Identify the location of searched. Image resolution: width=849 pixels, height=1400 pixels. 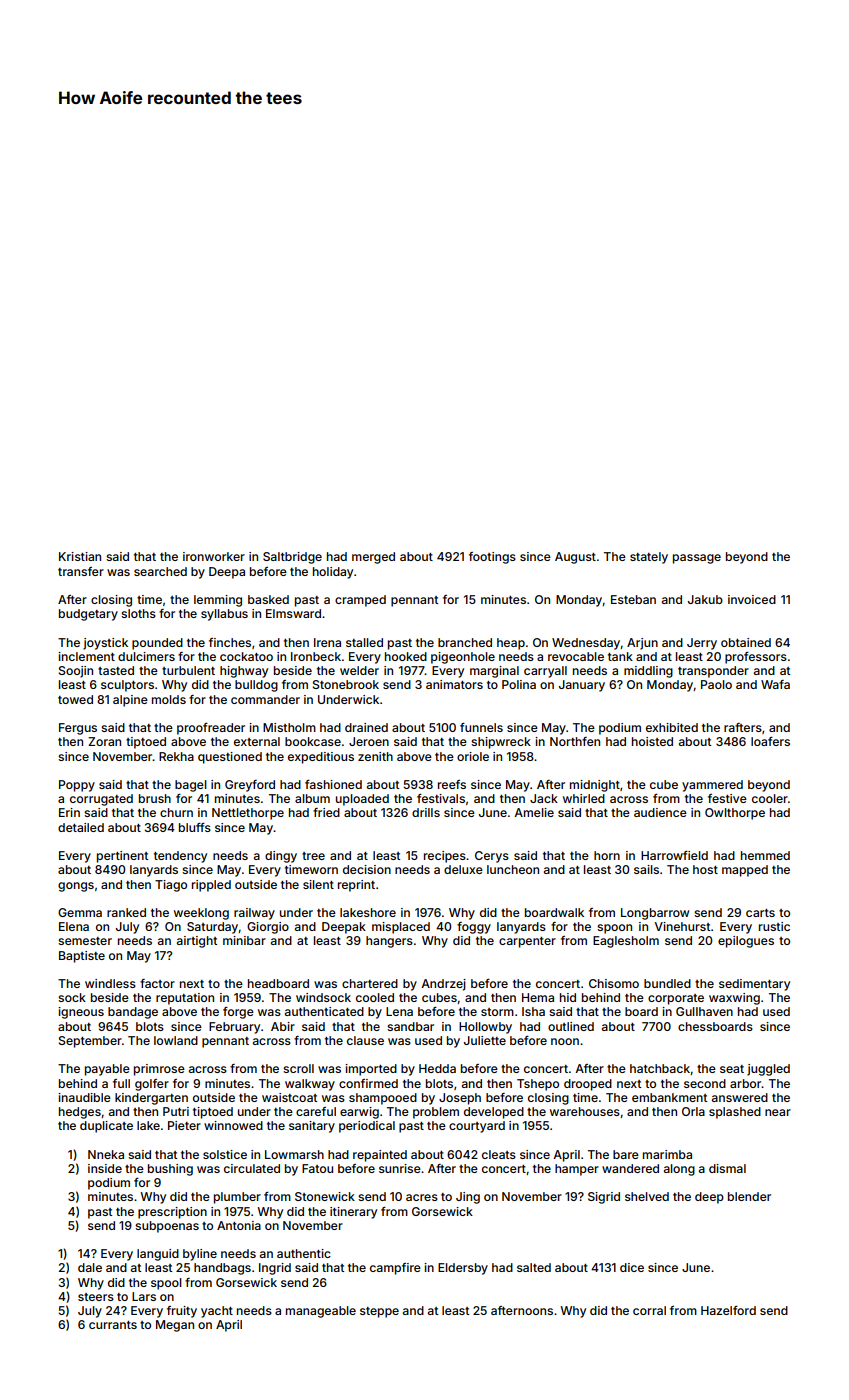
(160, 571).
